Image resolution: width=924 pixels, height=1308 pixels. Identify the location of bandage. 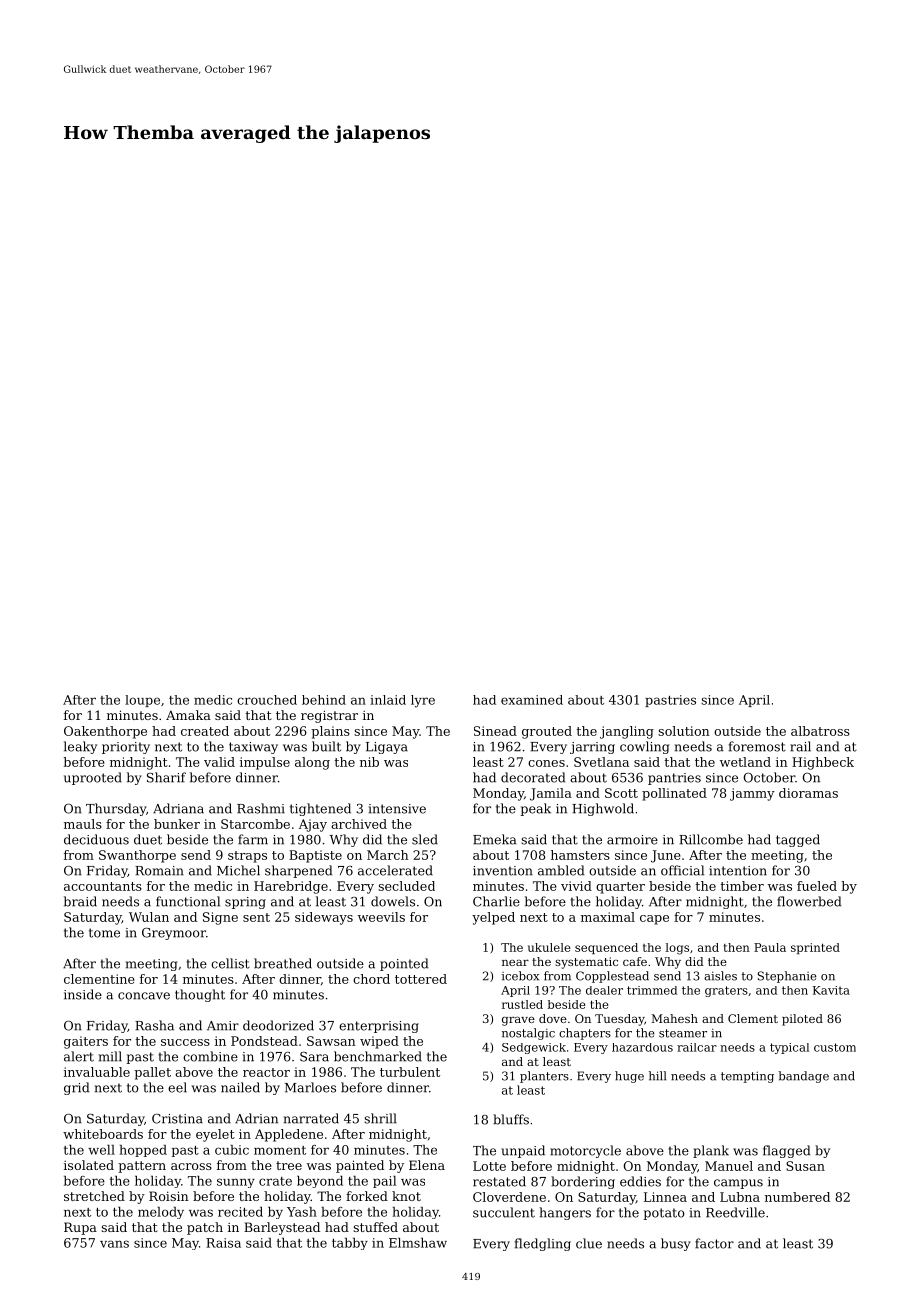
(804, 1077).
